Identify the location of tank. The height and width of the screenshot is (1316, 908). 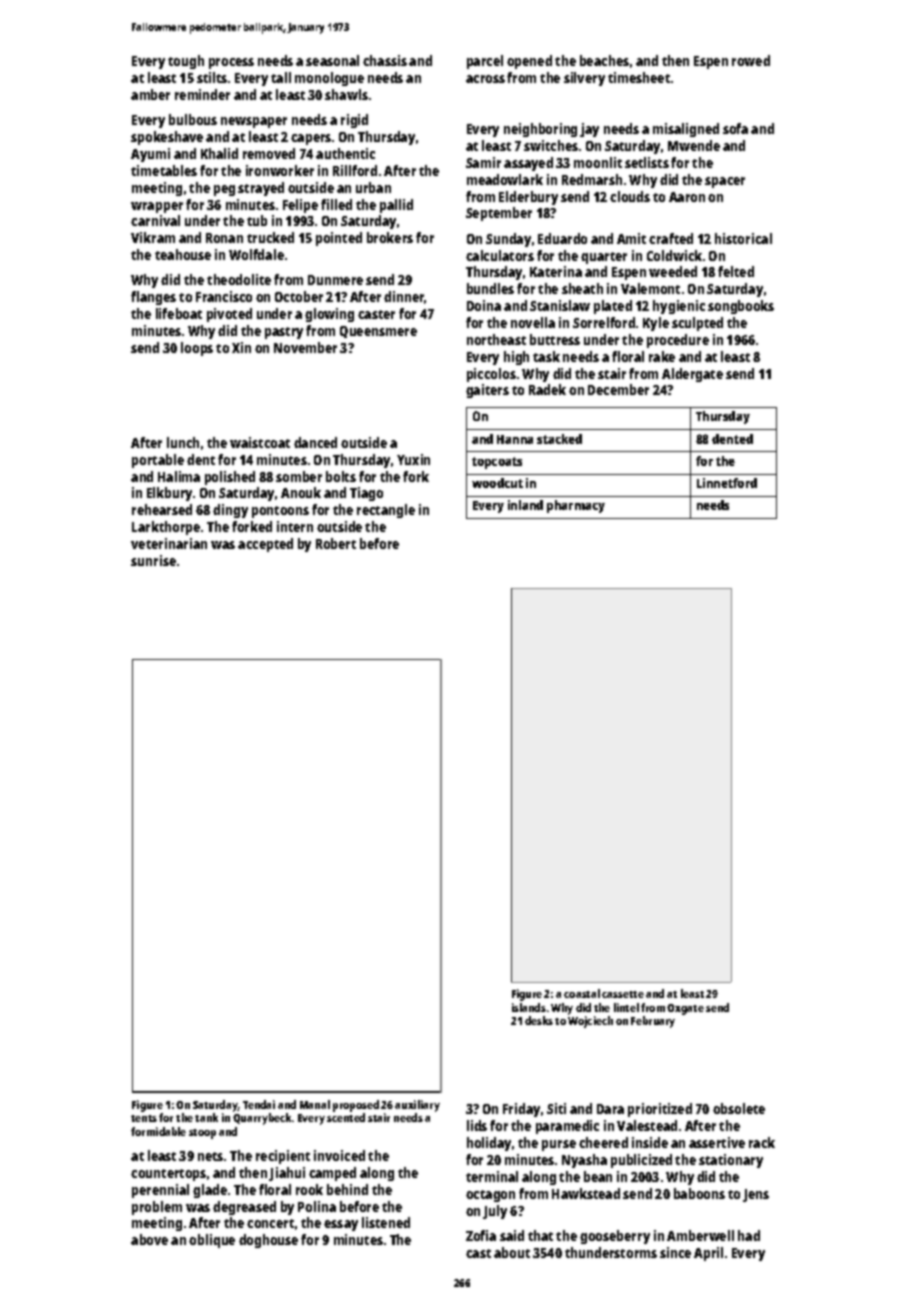
(206, 1117).
